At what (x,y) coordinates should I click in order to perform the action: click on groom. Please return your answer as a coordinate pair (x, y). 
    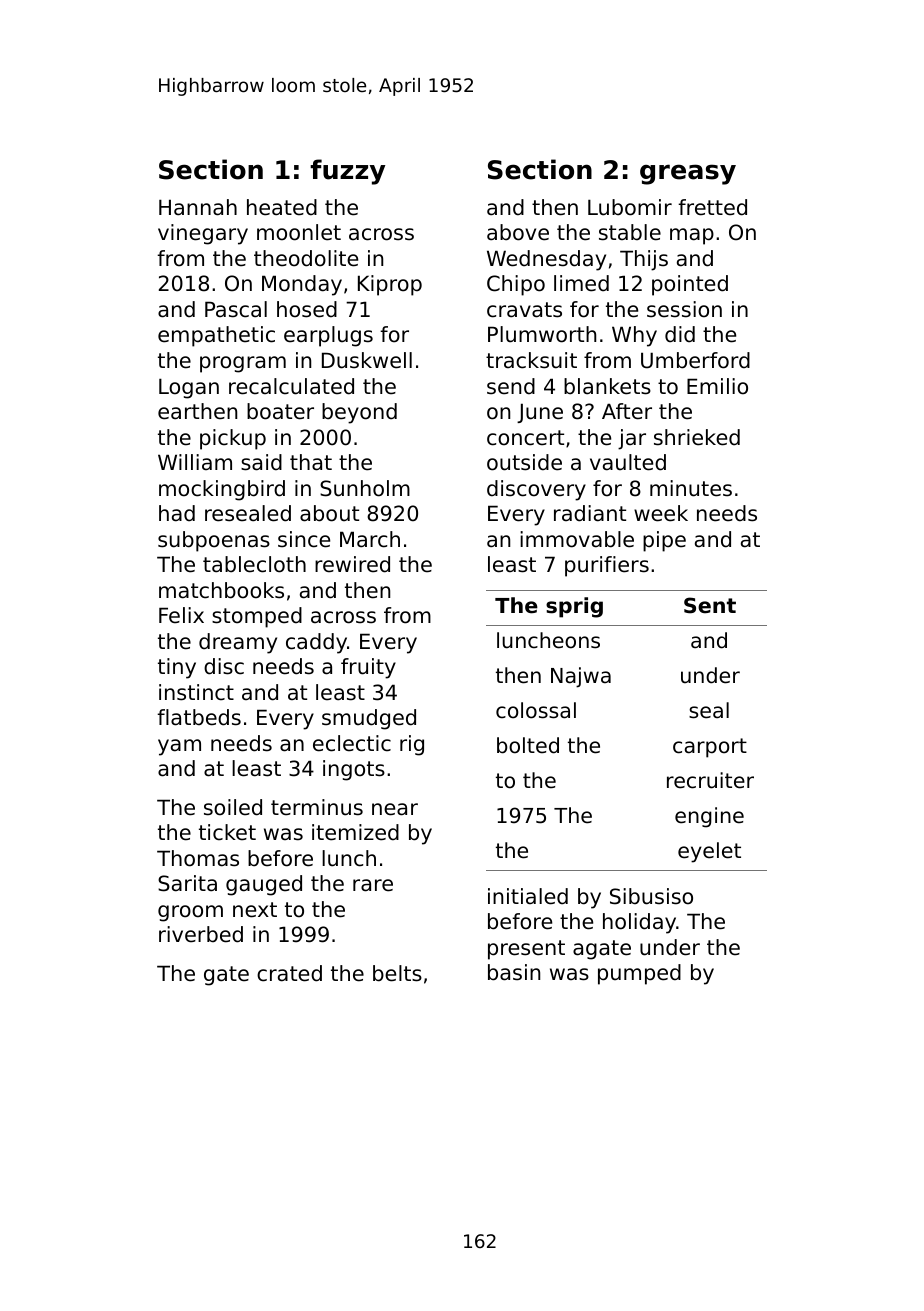
    Looking at the image, I should click on (190, 913).
